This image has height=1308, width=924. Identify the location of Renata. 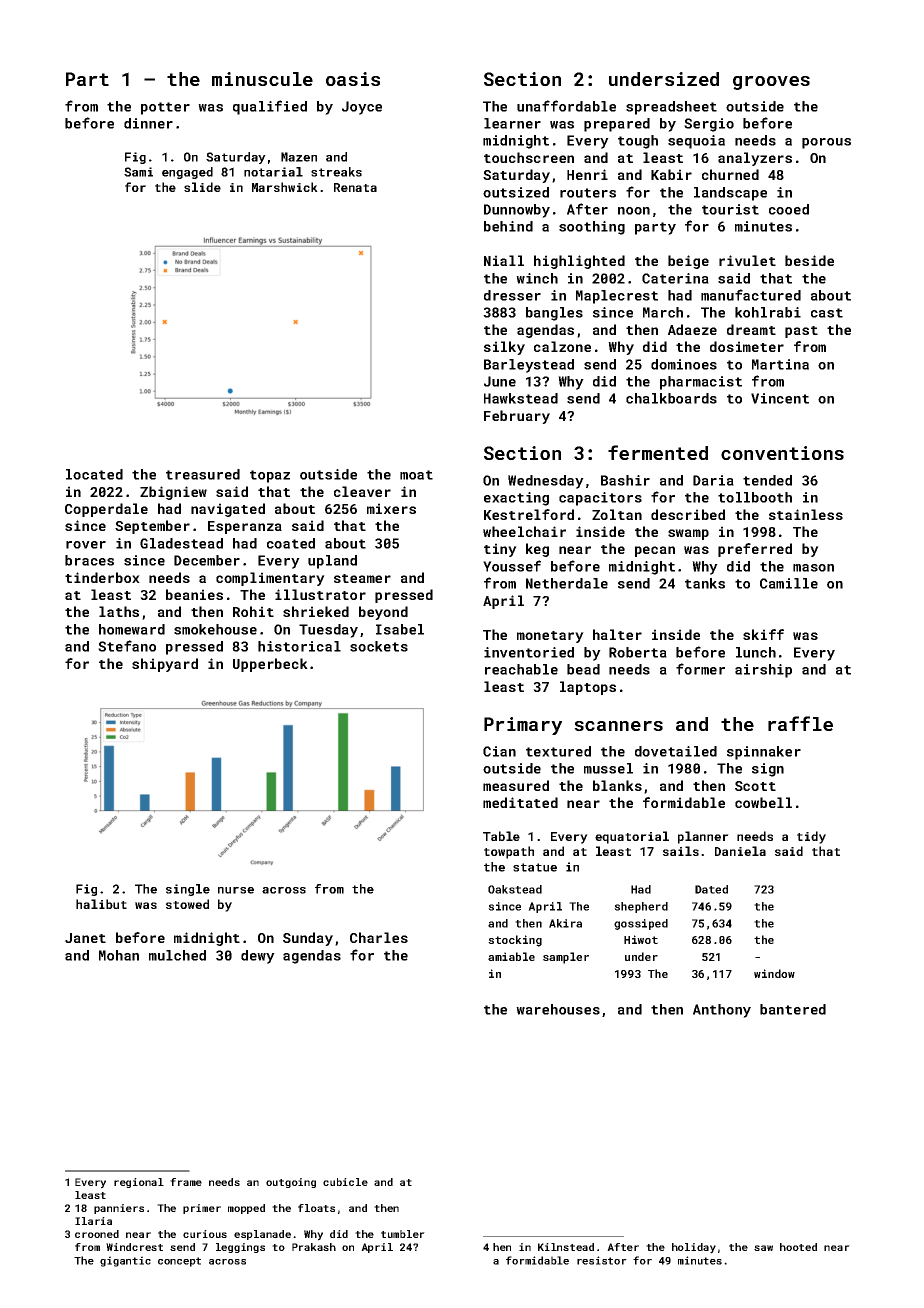
(355, 187).
